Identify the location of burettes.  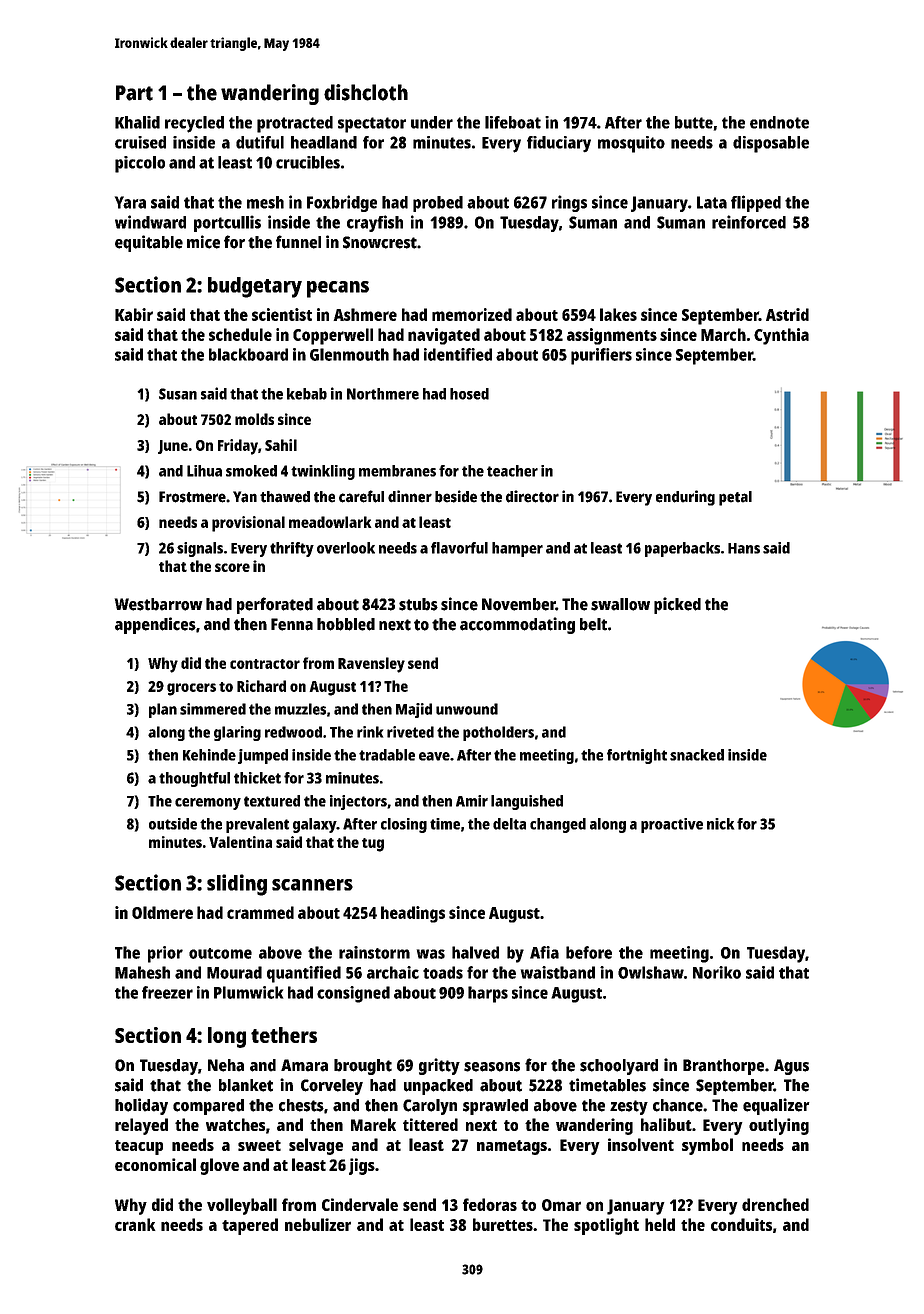
(503, 1224).
